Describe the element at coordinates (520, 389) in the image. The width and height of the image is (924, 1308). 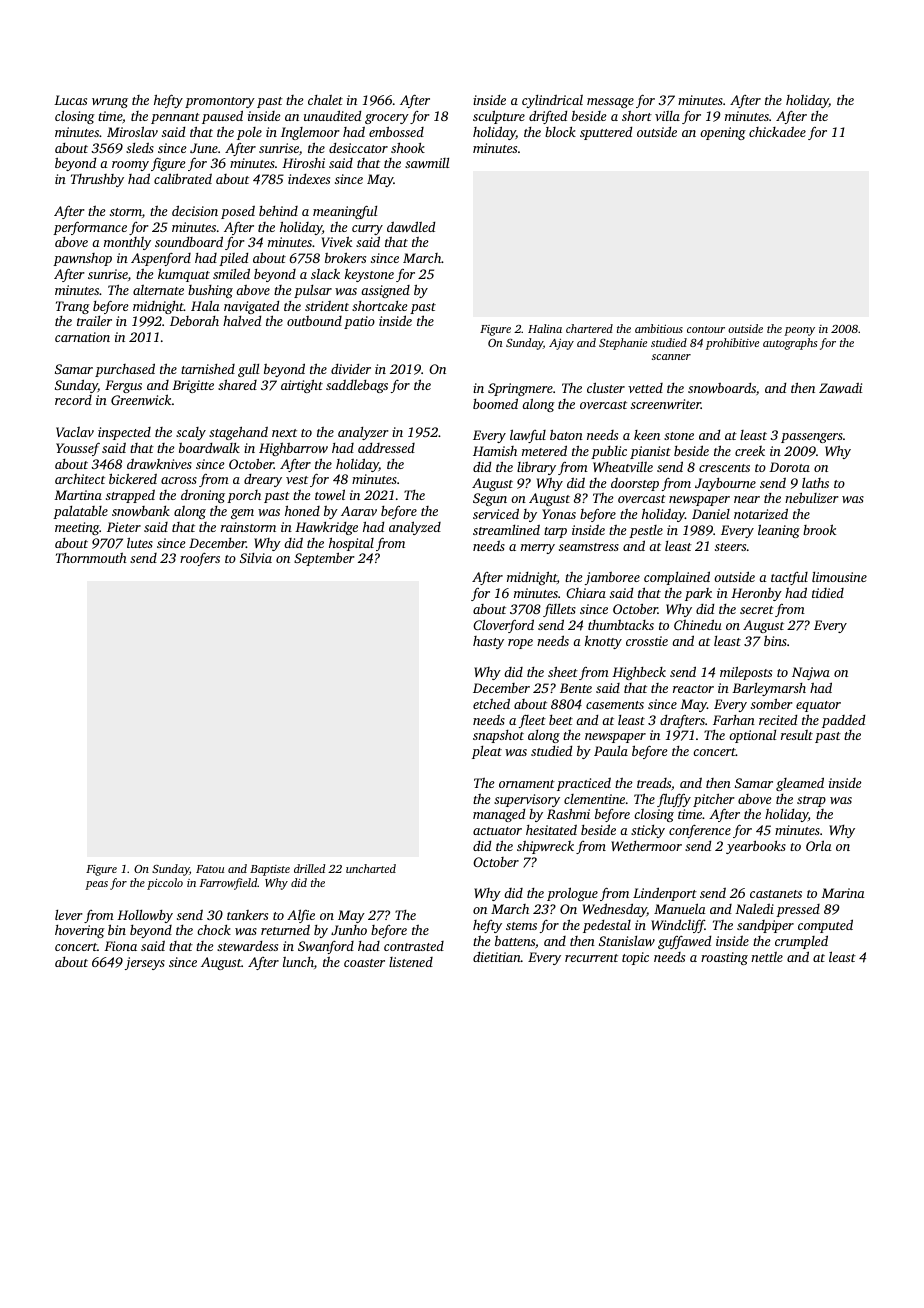
I see `Springmere` at that location.
